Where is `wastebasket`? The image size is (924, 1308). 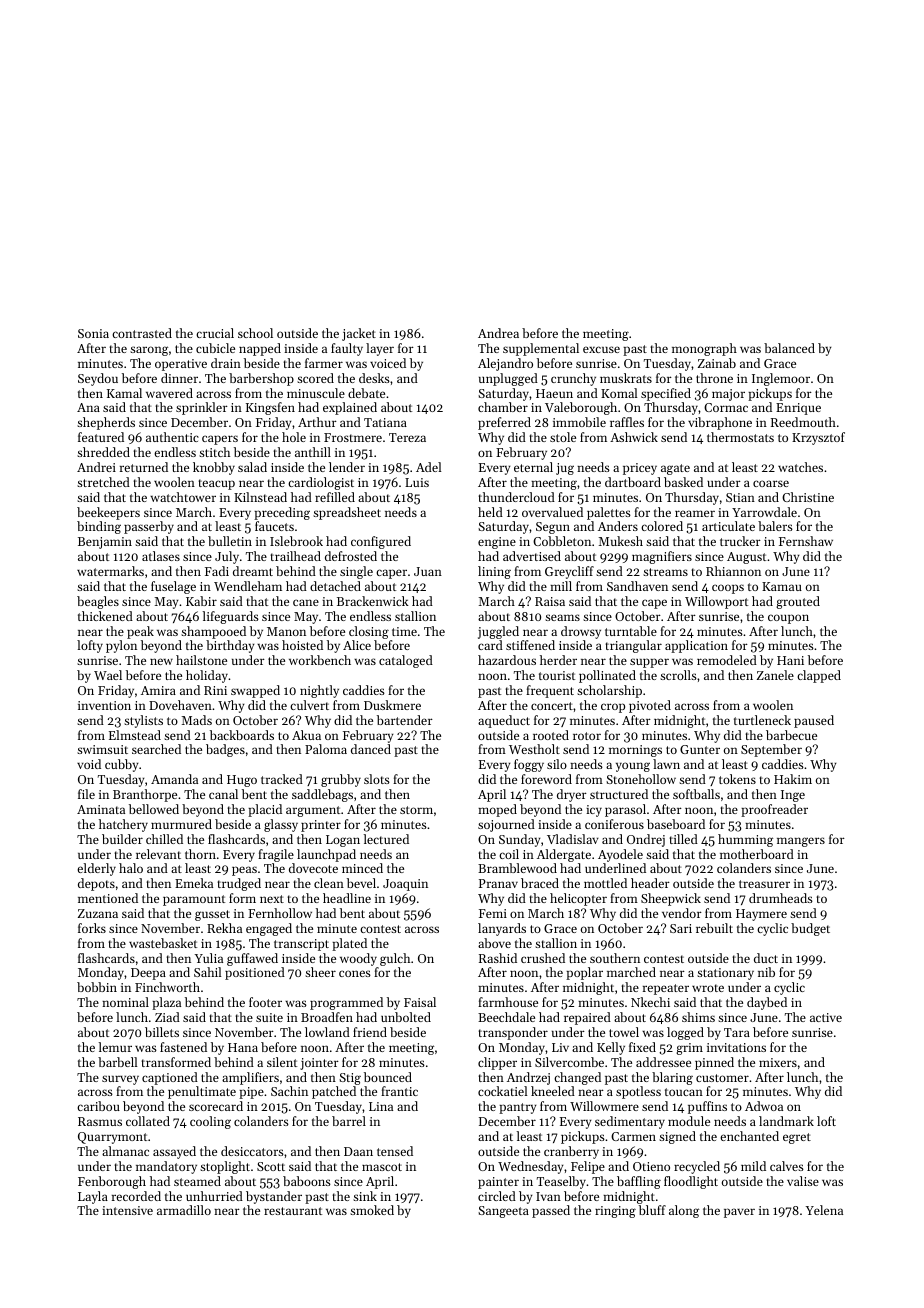 wastebasket is located at coordinates (163, 943).
